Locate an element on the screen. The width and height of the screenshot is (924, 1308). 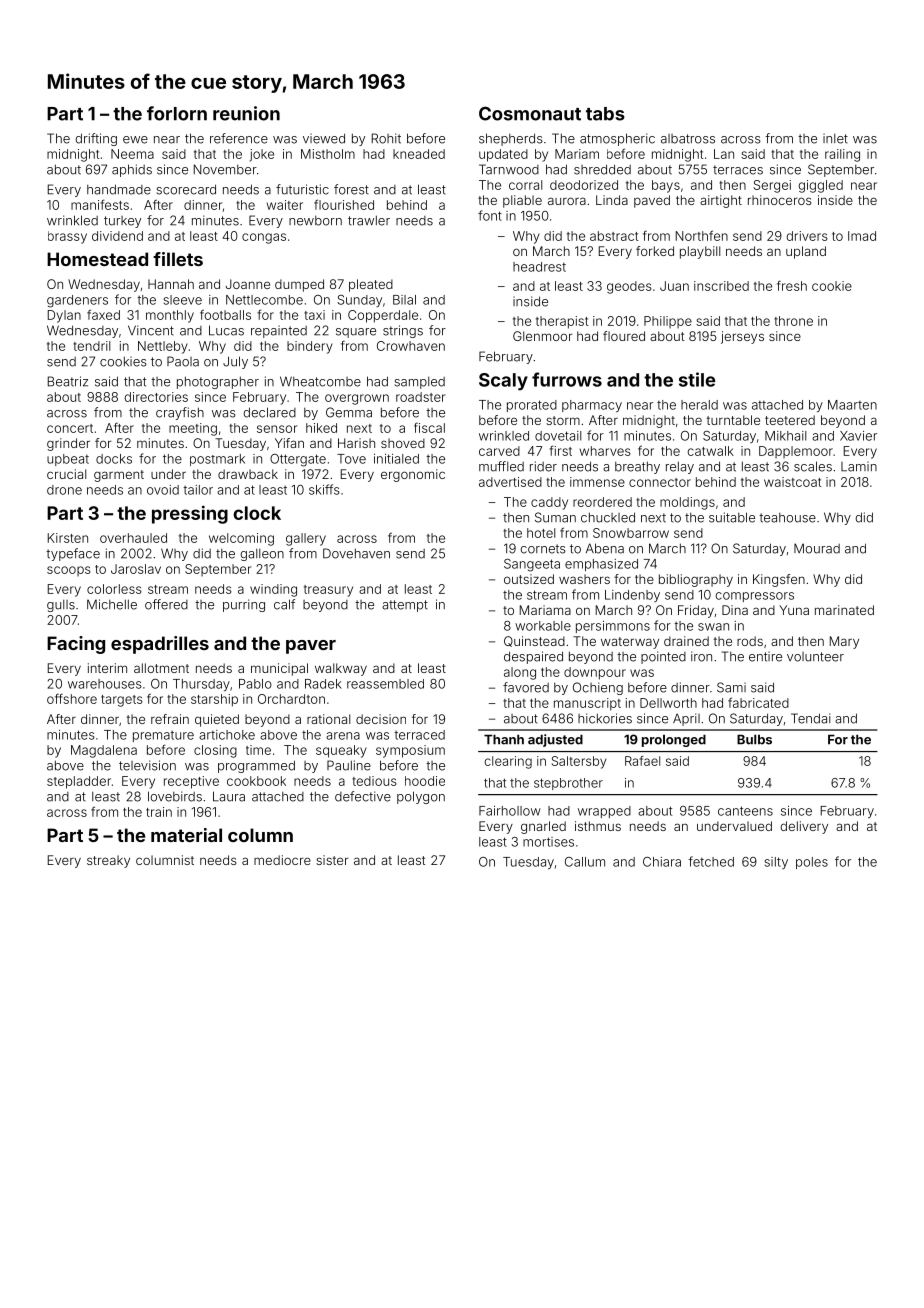
sister is located at coordinates (332, 860).
